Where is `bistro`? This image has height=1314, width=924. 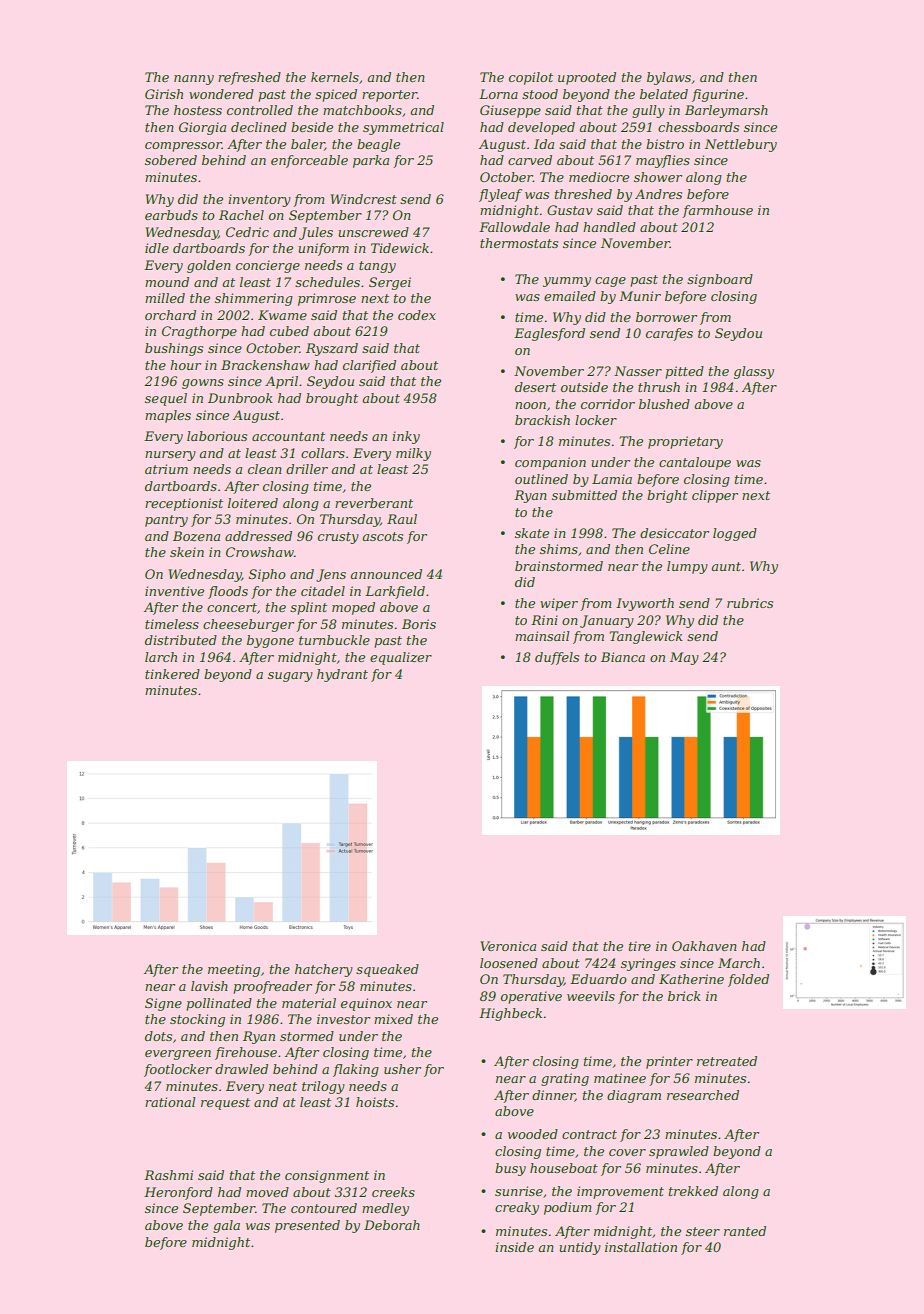 bistro is located at coordinates (665, 144).
